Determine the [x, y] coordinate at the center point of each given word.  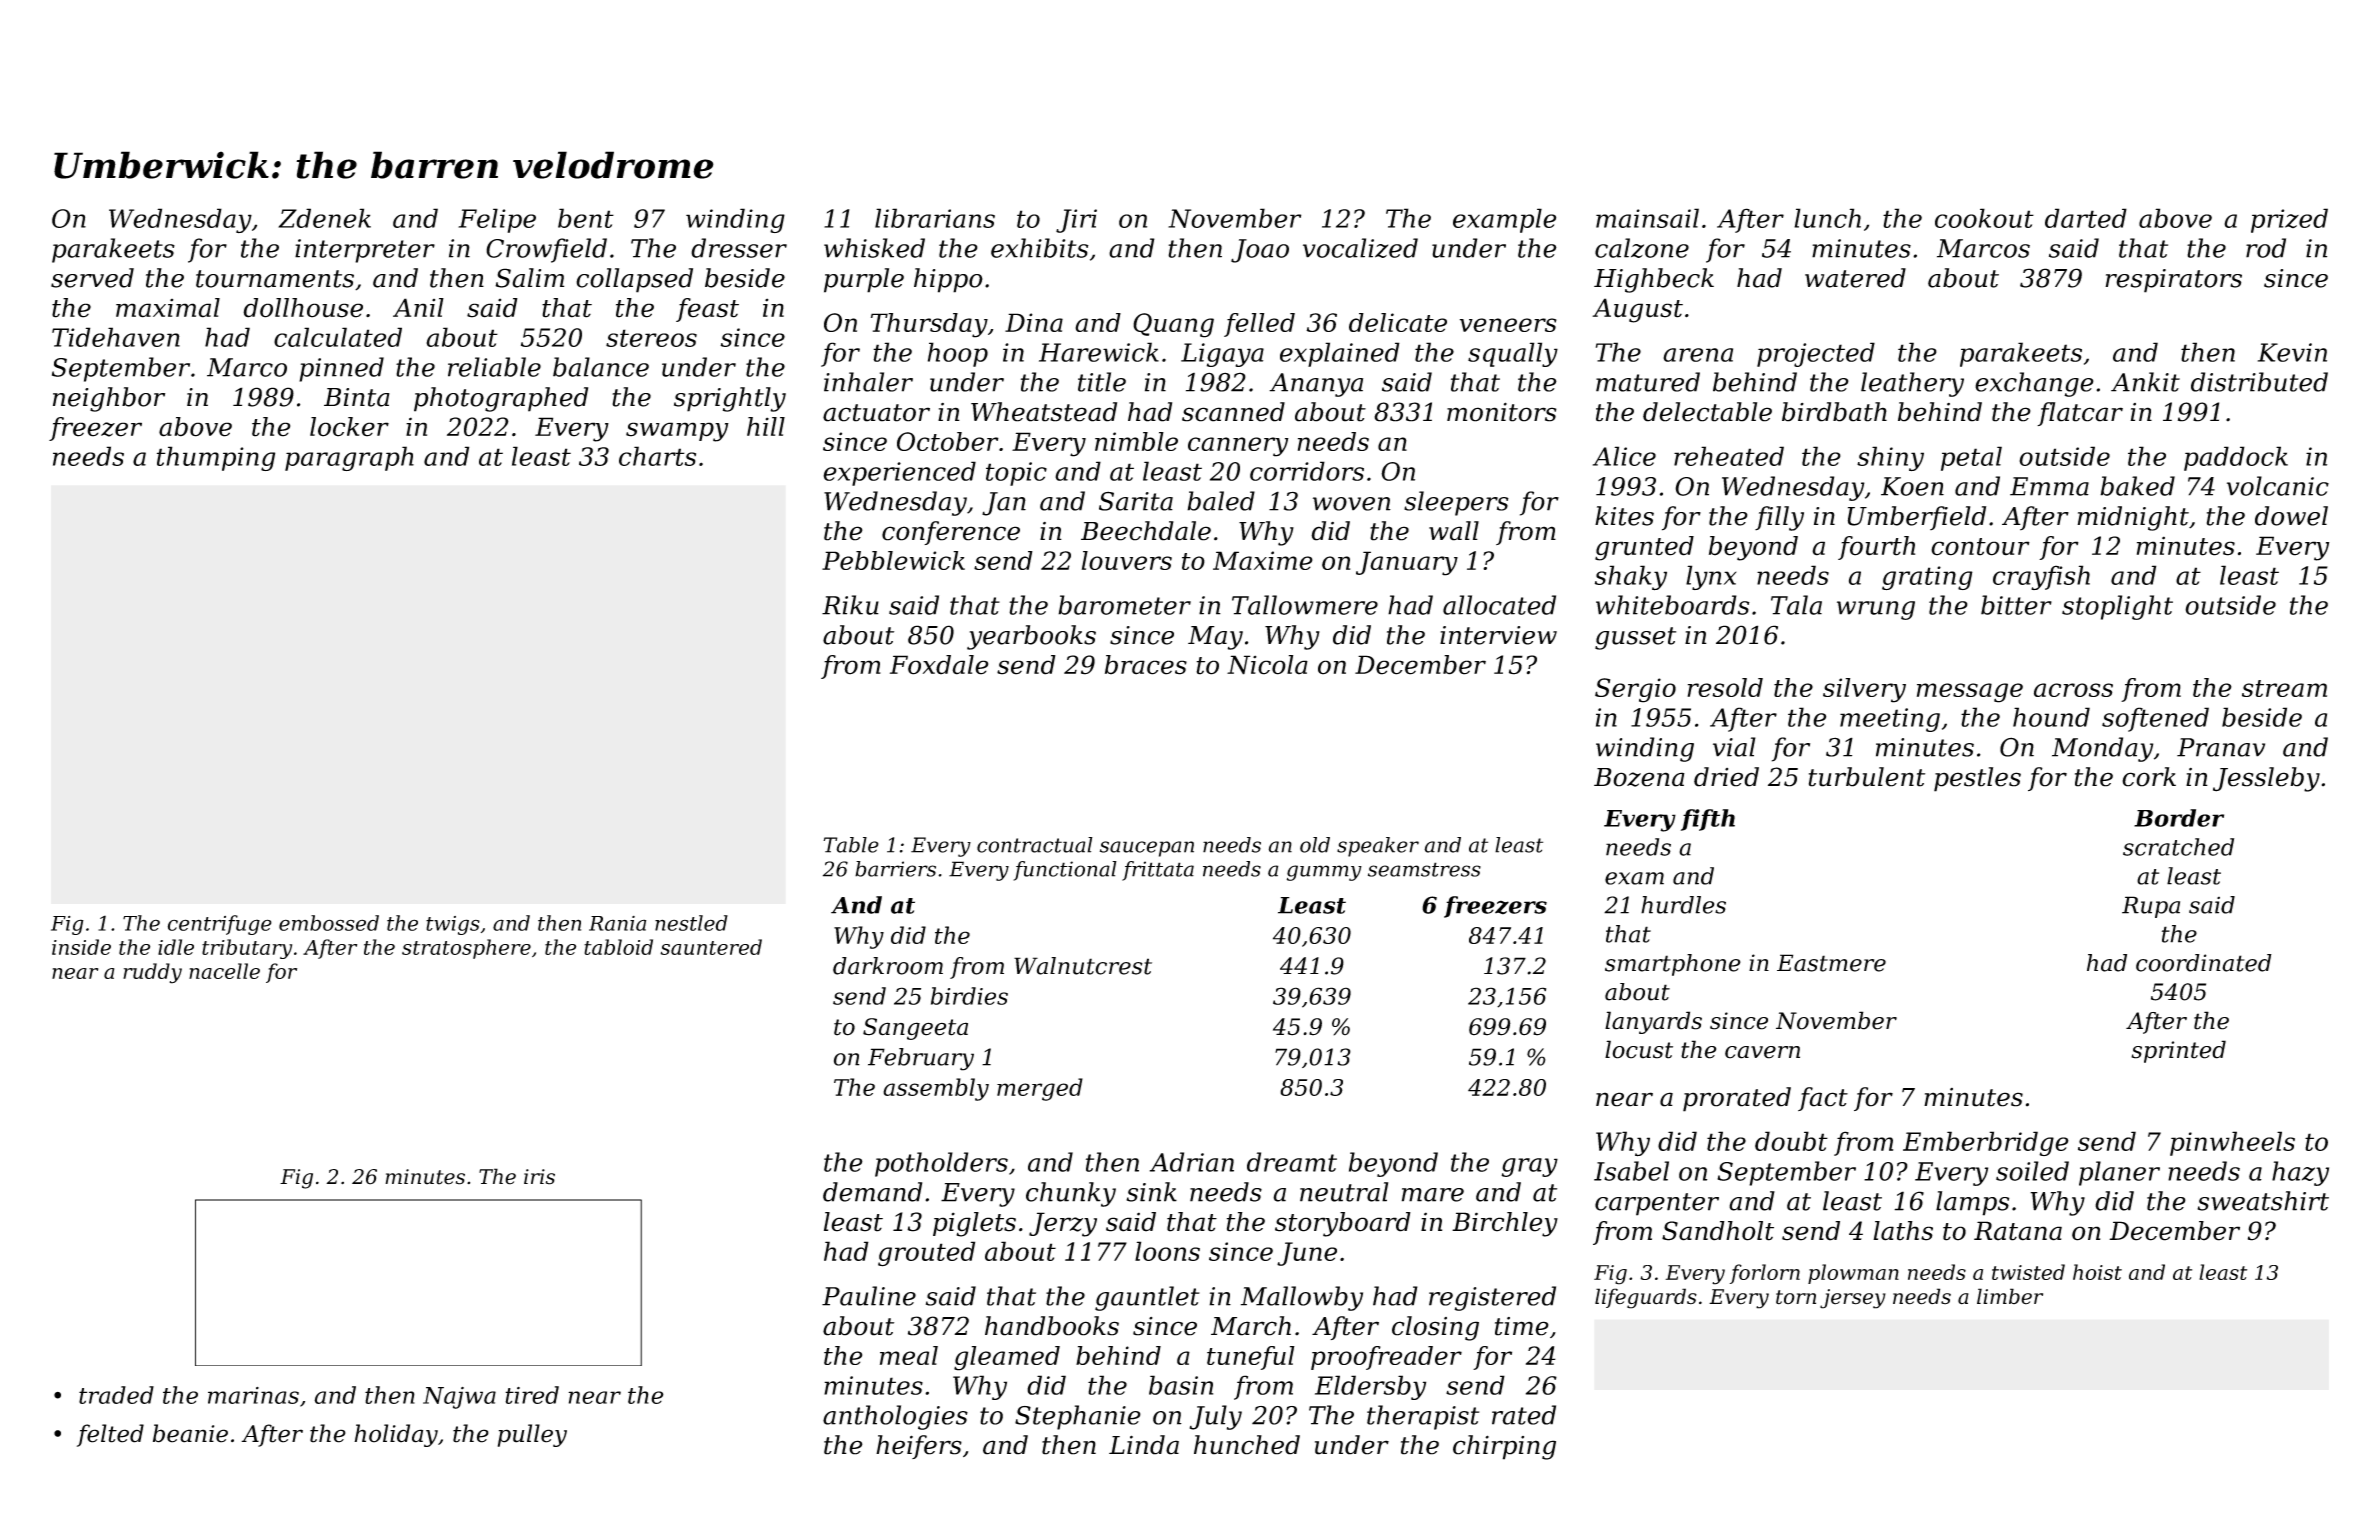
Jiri [1076, 221]
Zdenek [324, 218]
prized [2289, 220]
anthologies [895, 1417]
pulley [532, 1435]
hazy [2300, 1173]
